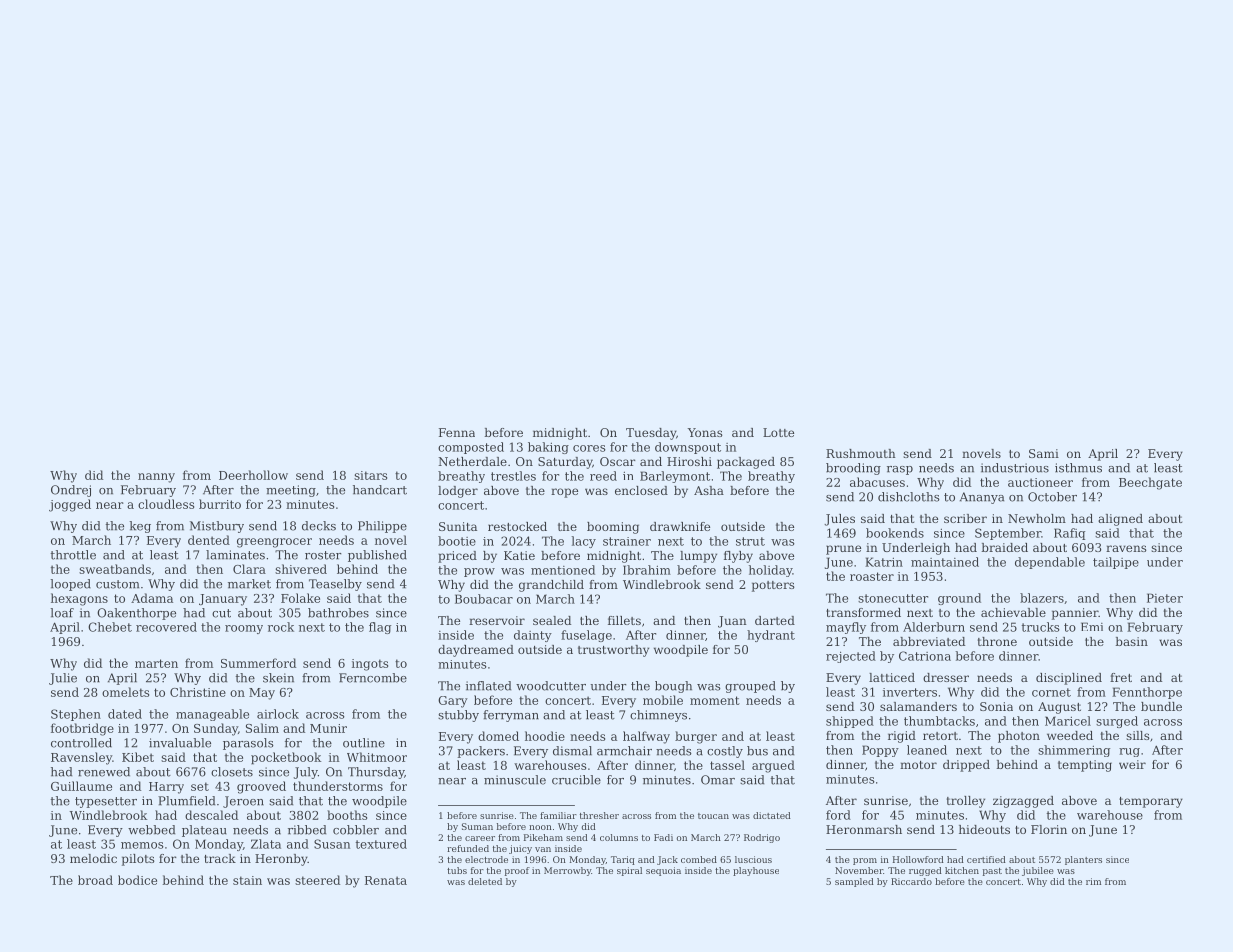 This screenshot has height=952, width=1233. I want to click on Fenna, so click(457, 432).
